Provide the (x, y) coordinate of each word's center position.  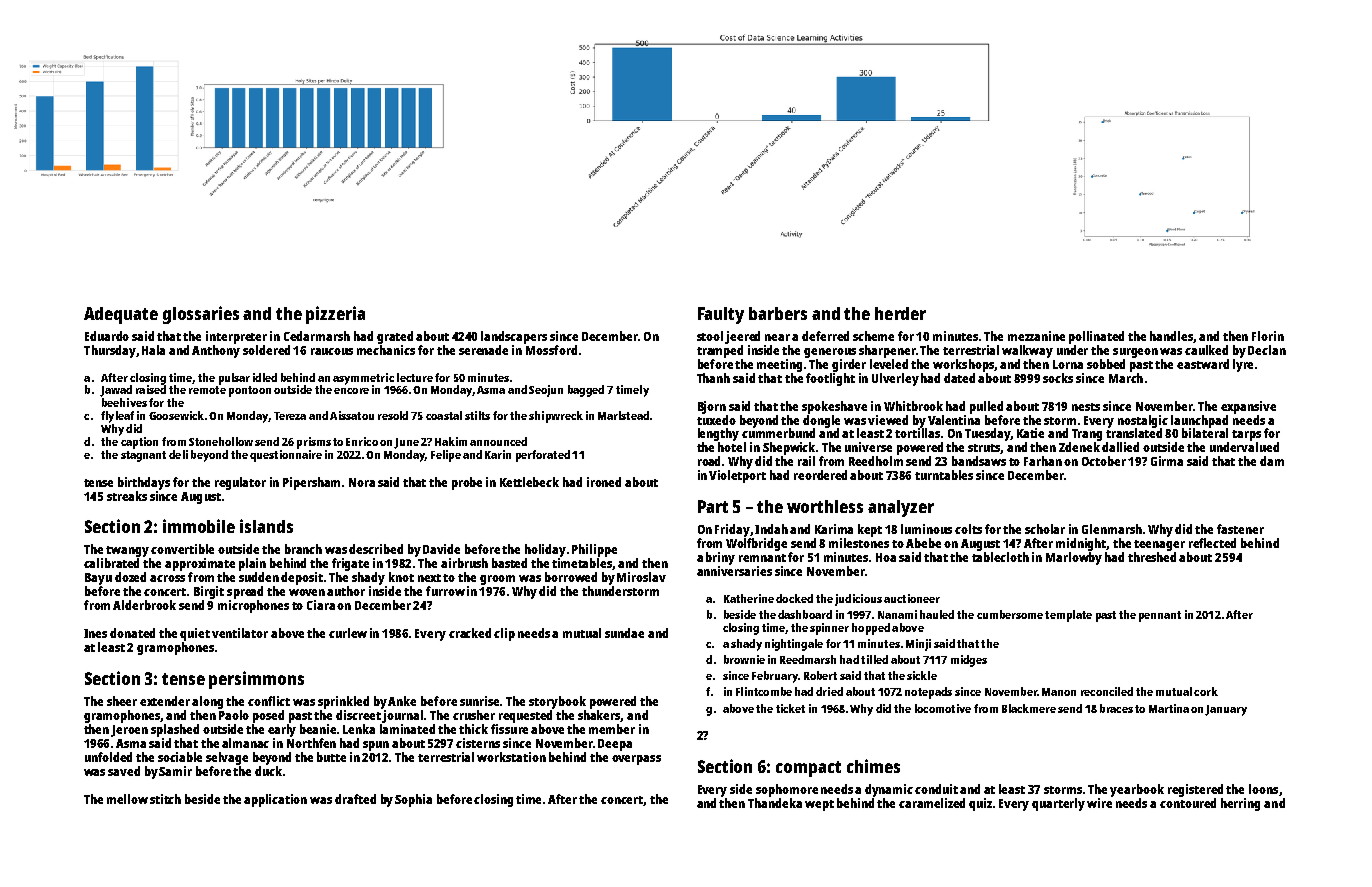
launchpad (1199, 421)
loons (1263, 789)
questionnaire (286, 456)
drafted (355, 799)
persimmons (256, 680)
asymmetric (363, 379)
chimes (873, 766)
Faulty (721, 315)
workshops (964, 365)
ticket (790, 708)
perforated (543, 456)
